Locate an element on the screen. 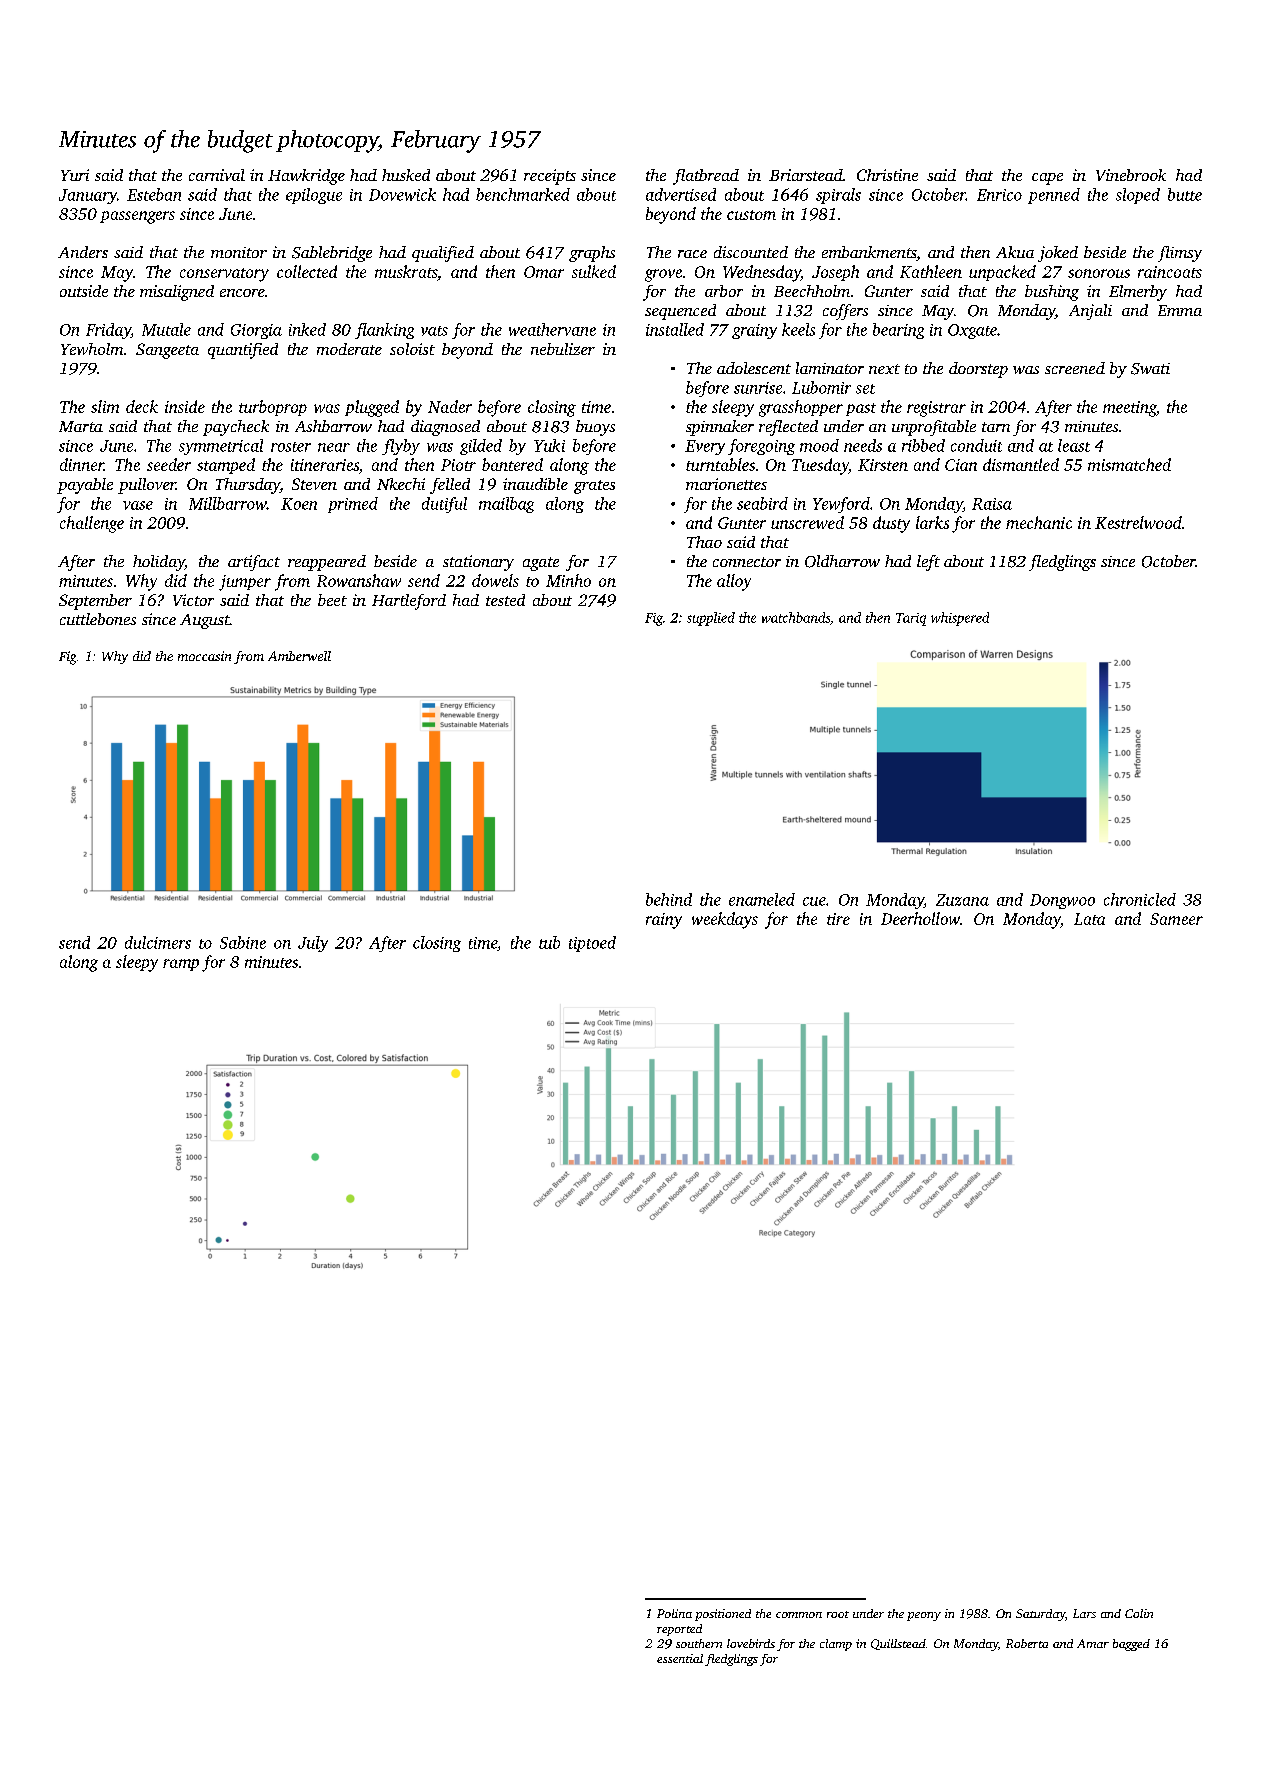  positioned is located at coordinates (723, 1615).
